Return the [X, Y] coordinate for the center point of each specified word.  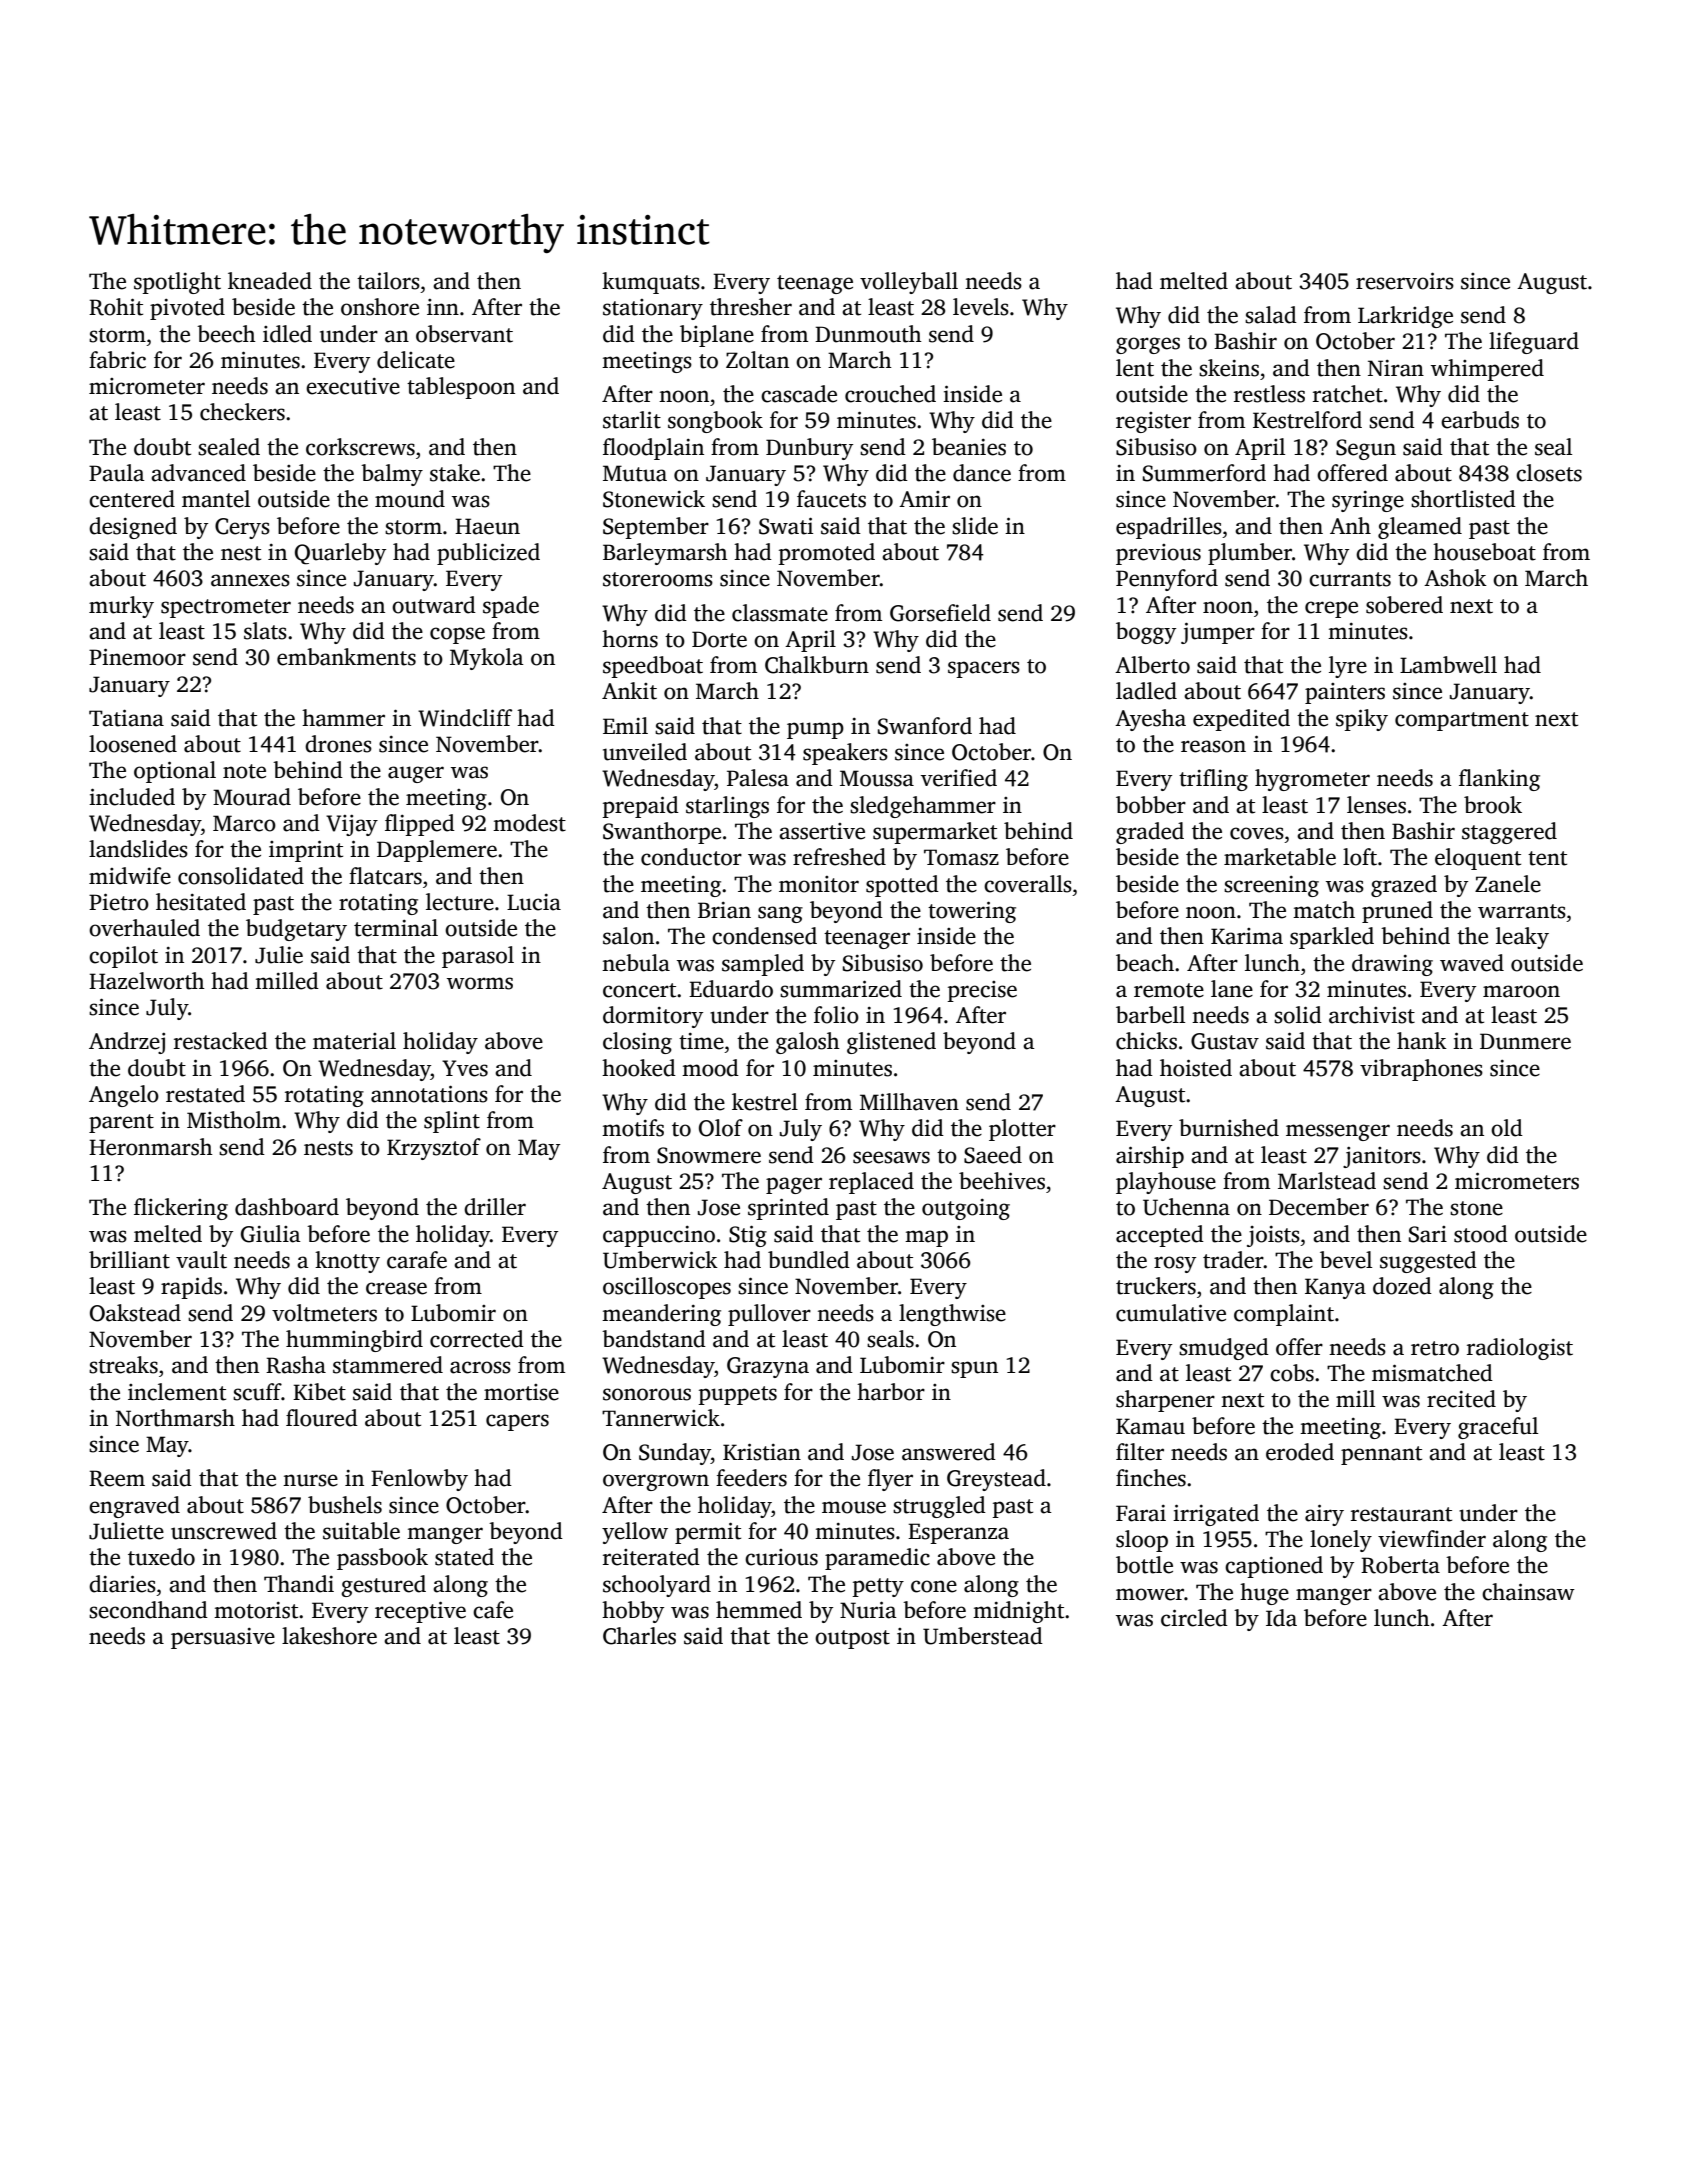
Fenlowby [419, 1480]
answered [949, 1452]
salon [628, 936]
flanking [1499, 780]
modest [529, 823]
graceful [1498, 1428]
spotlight [177, 283]
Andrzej [127, 1043]
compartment [1462, 721]
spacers [984, 669]
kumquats [651, 283]
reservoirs [1405, 281]
